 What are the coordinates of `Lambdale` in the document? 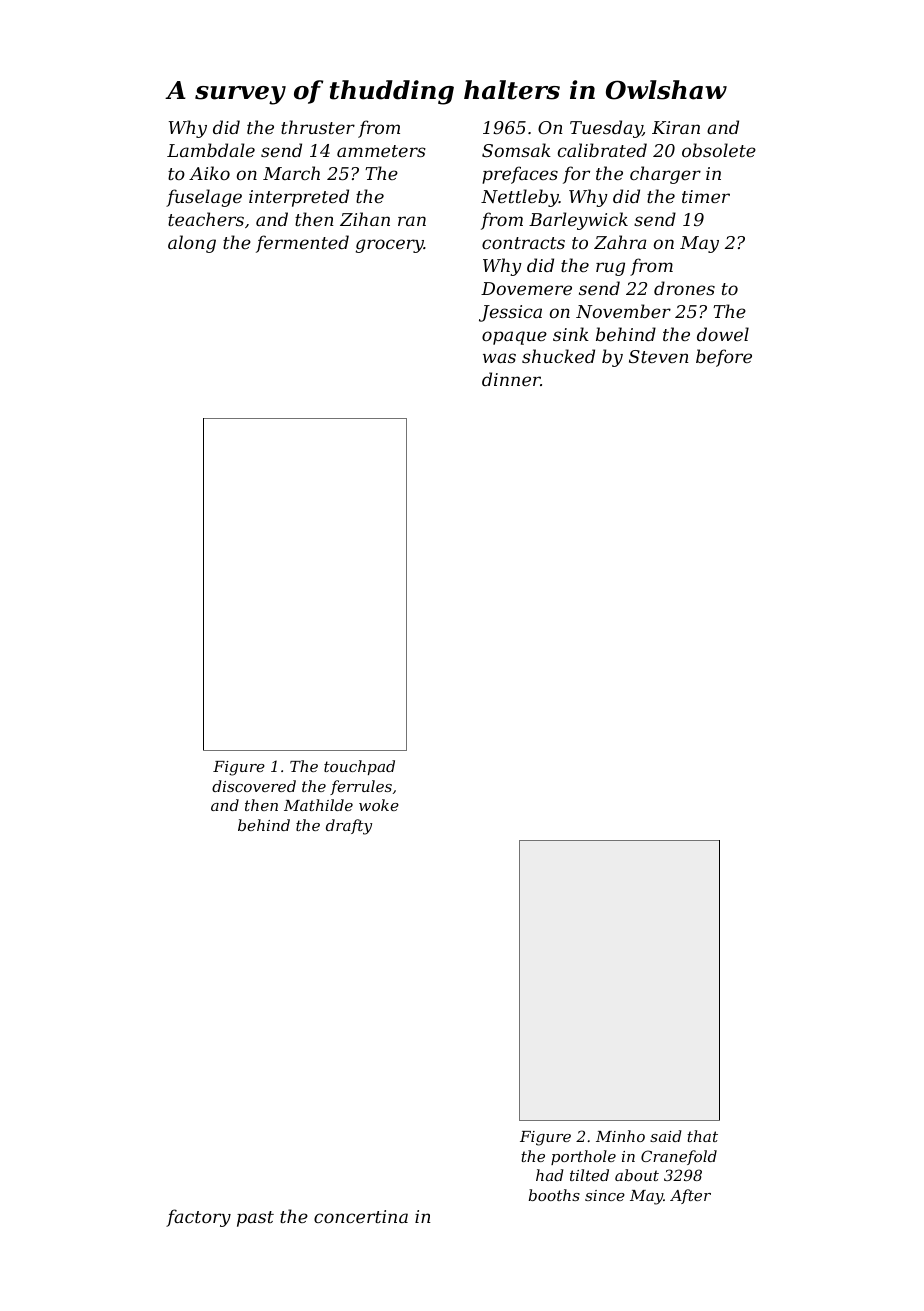 It's located at (211, 150).
